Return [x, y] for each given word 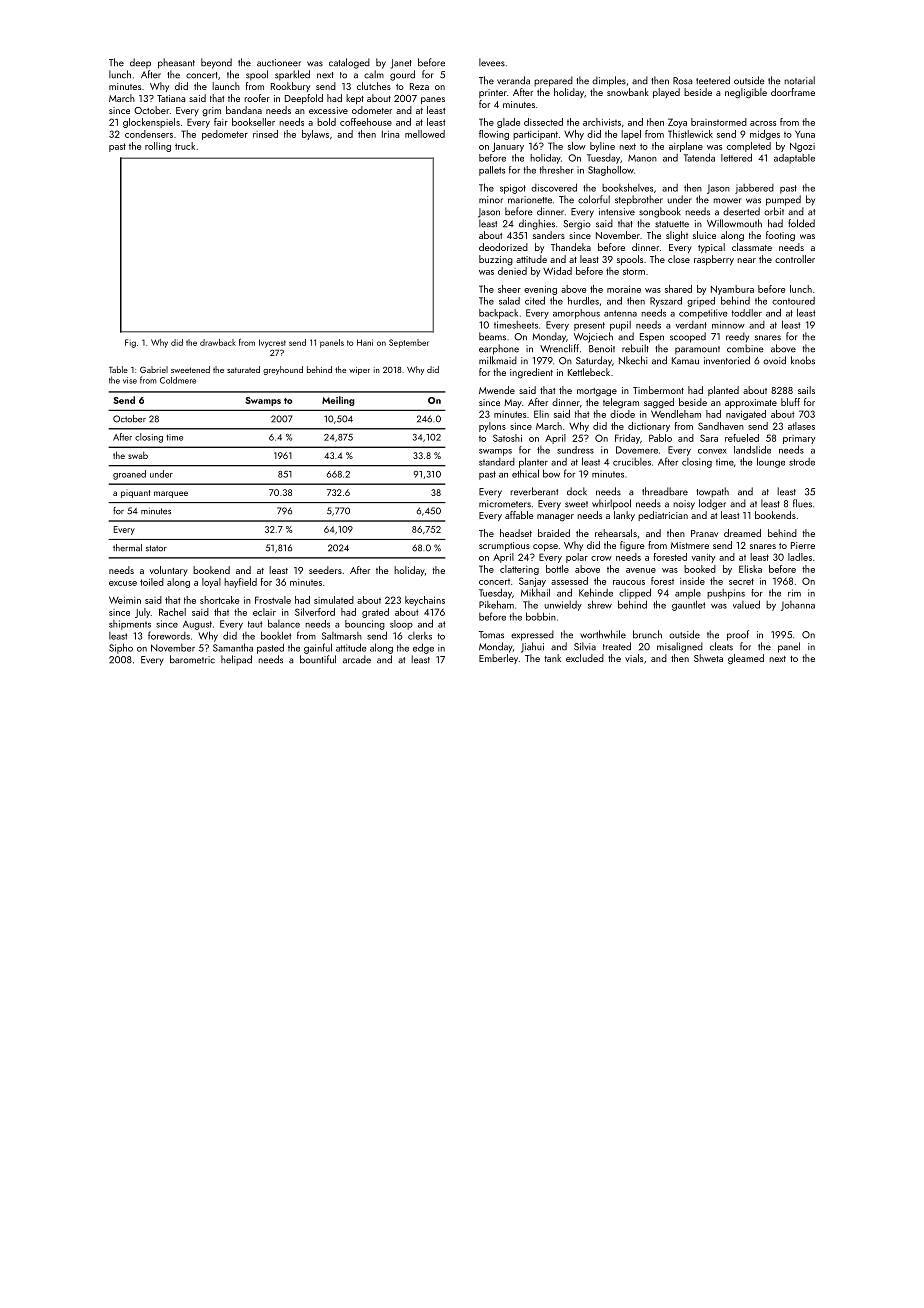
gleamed [746, 659]
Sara [709, 438]
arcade [357, 659]
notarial [799, 80]
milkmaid [498, 360]
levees [492, 62]
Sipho [121, 648]
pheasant [176, 63]
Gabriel [154, 369]
